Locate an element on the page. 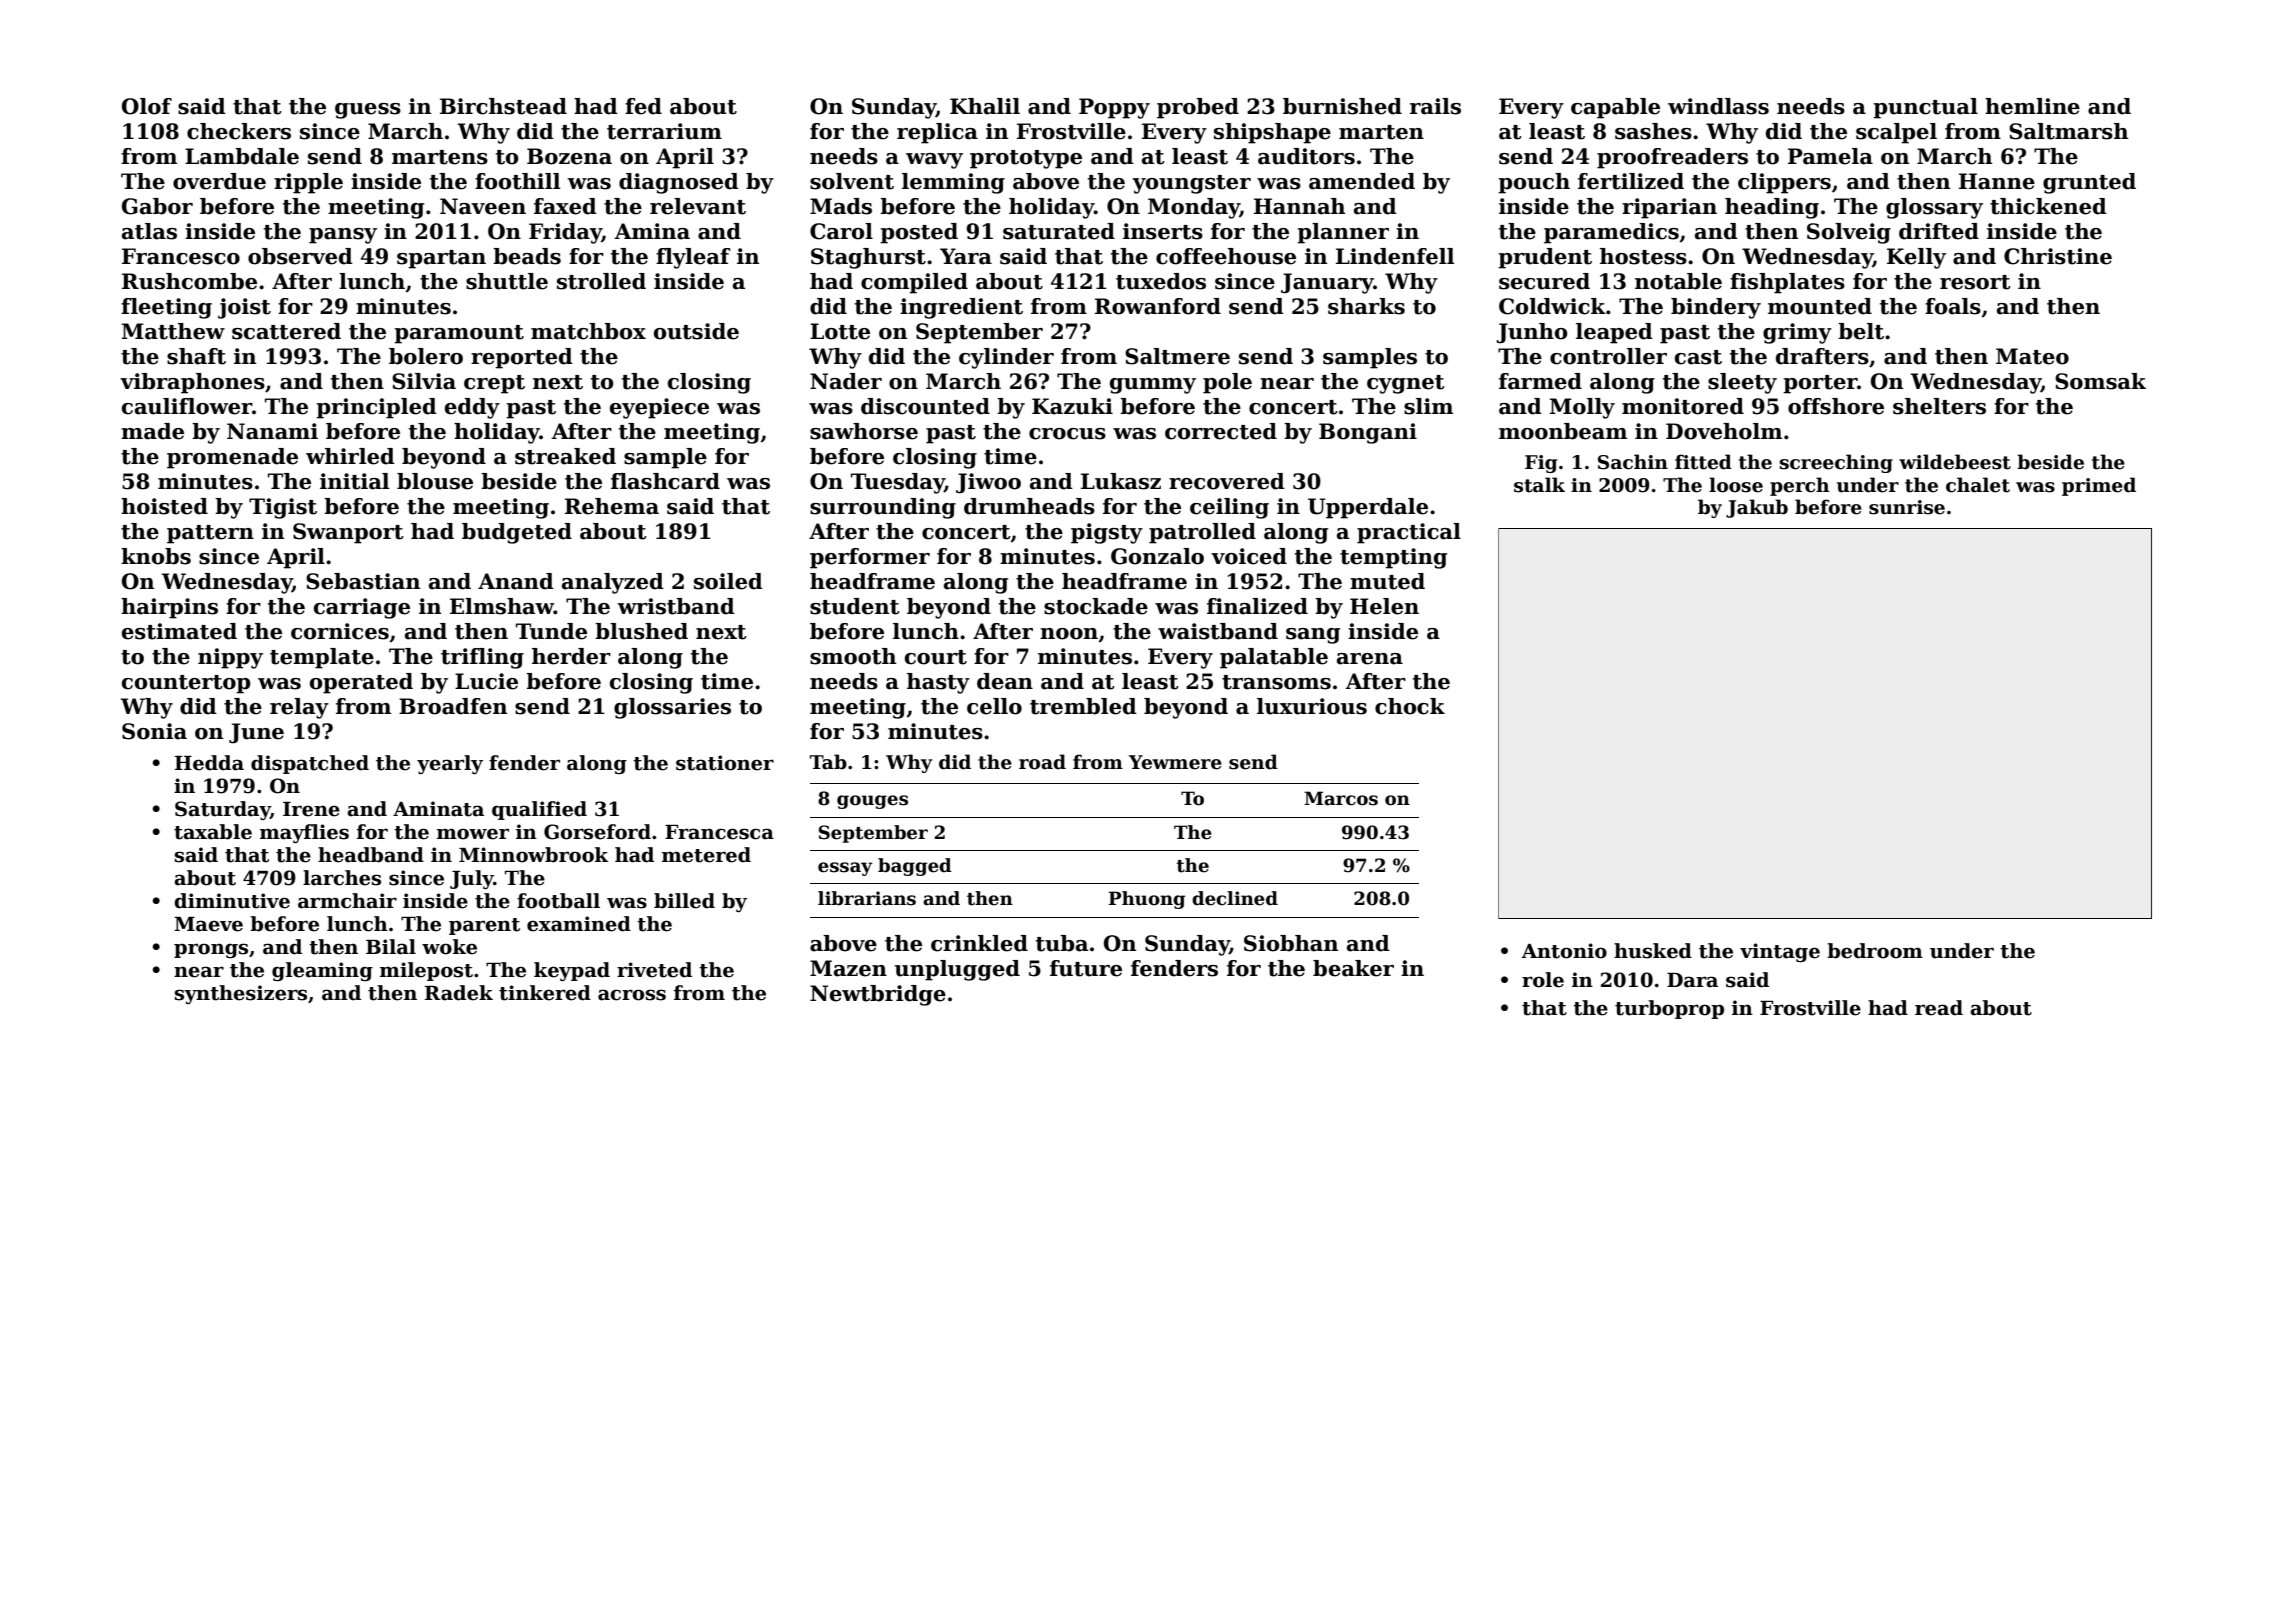  Christine is located at coordinates (2058, 256).
